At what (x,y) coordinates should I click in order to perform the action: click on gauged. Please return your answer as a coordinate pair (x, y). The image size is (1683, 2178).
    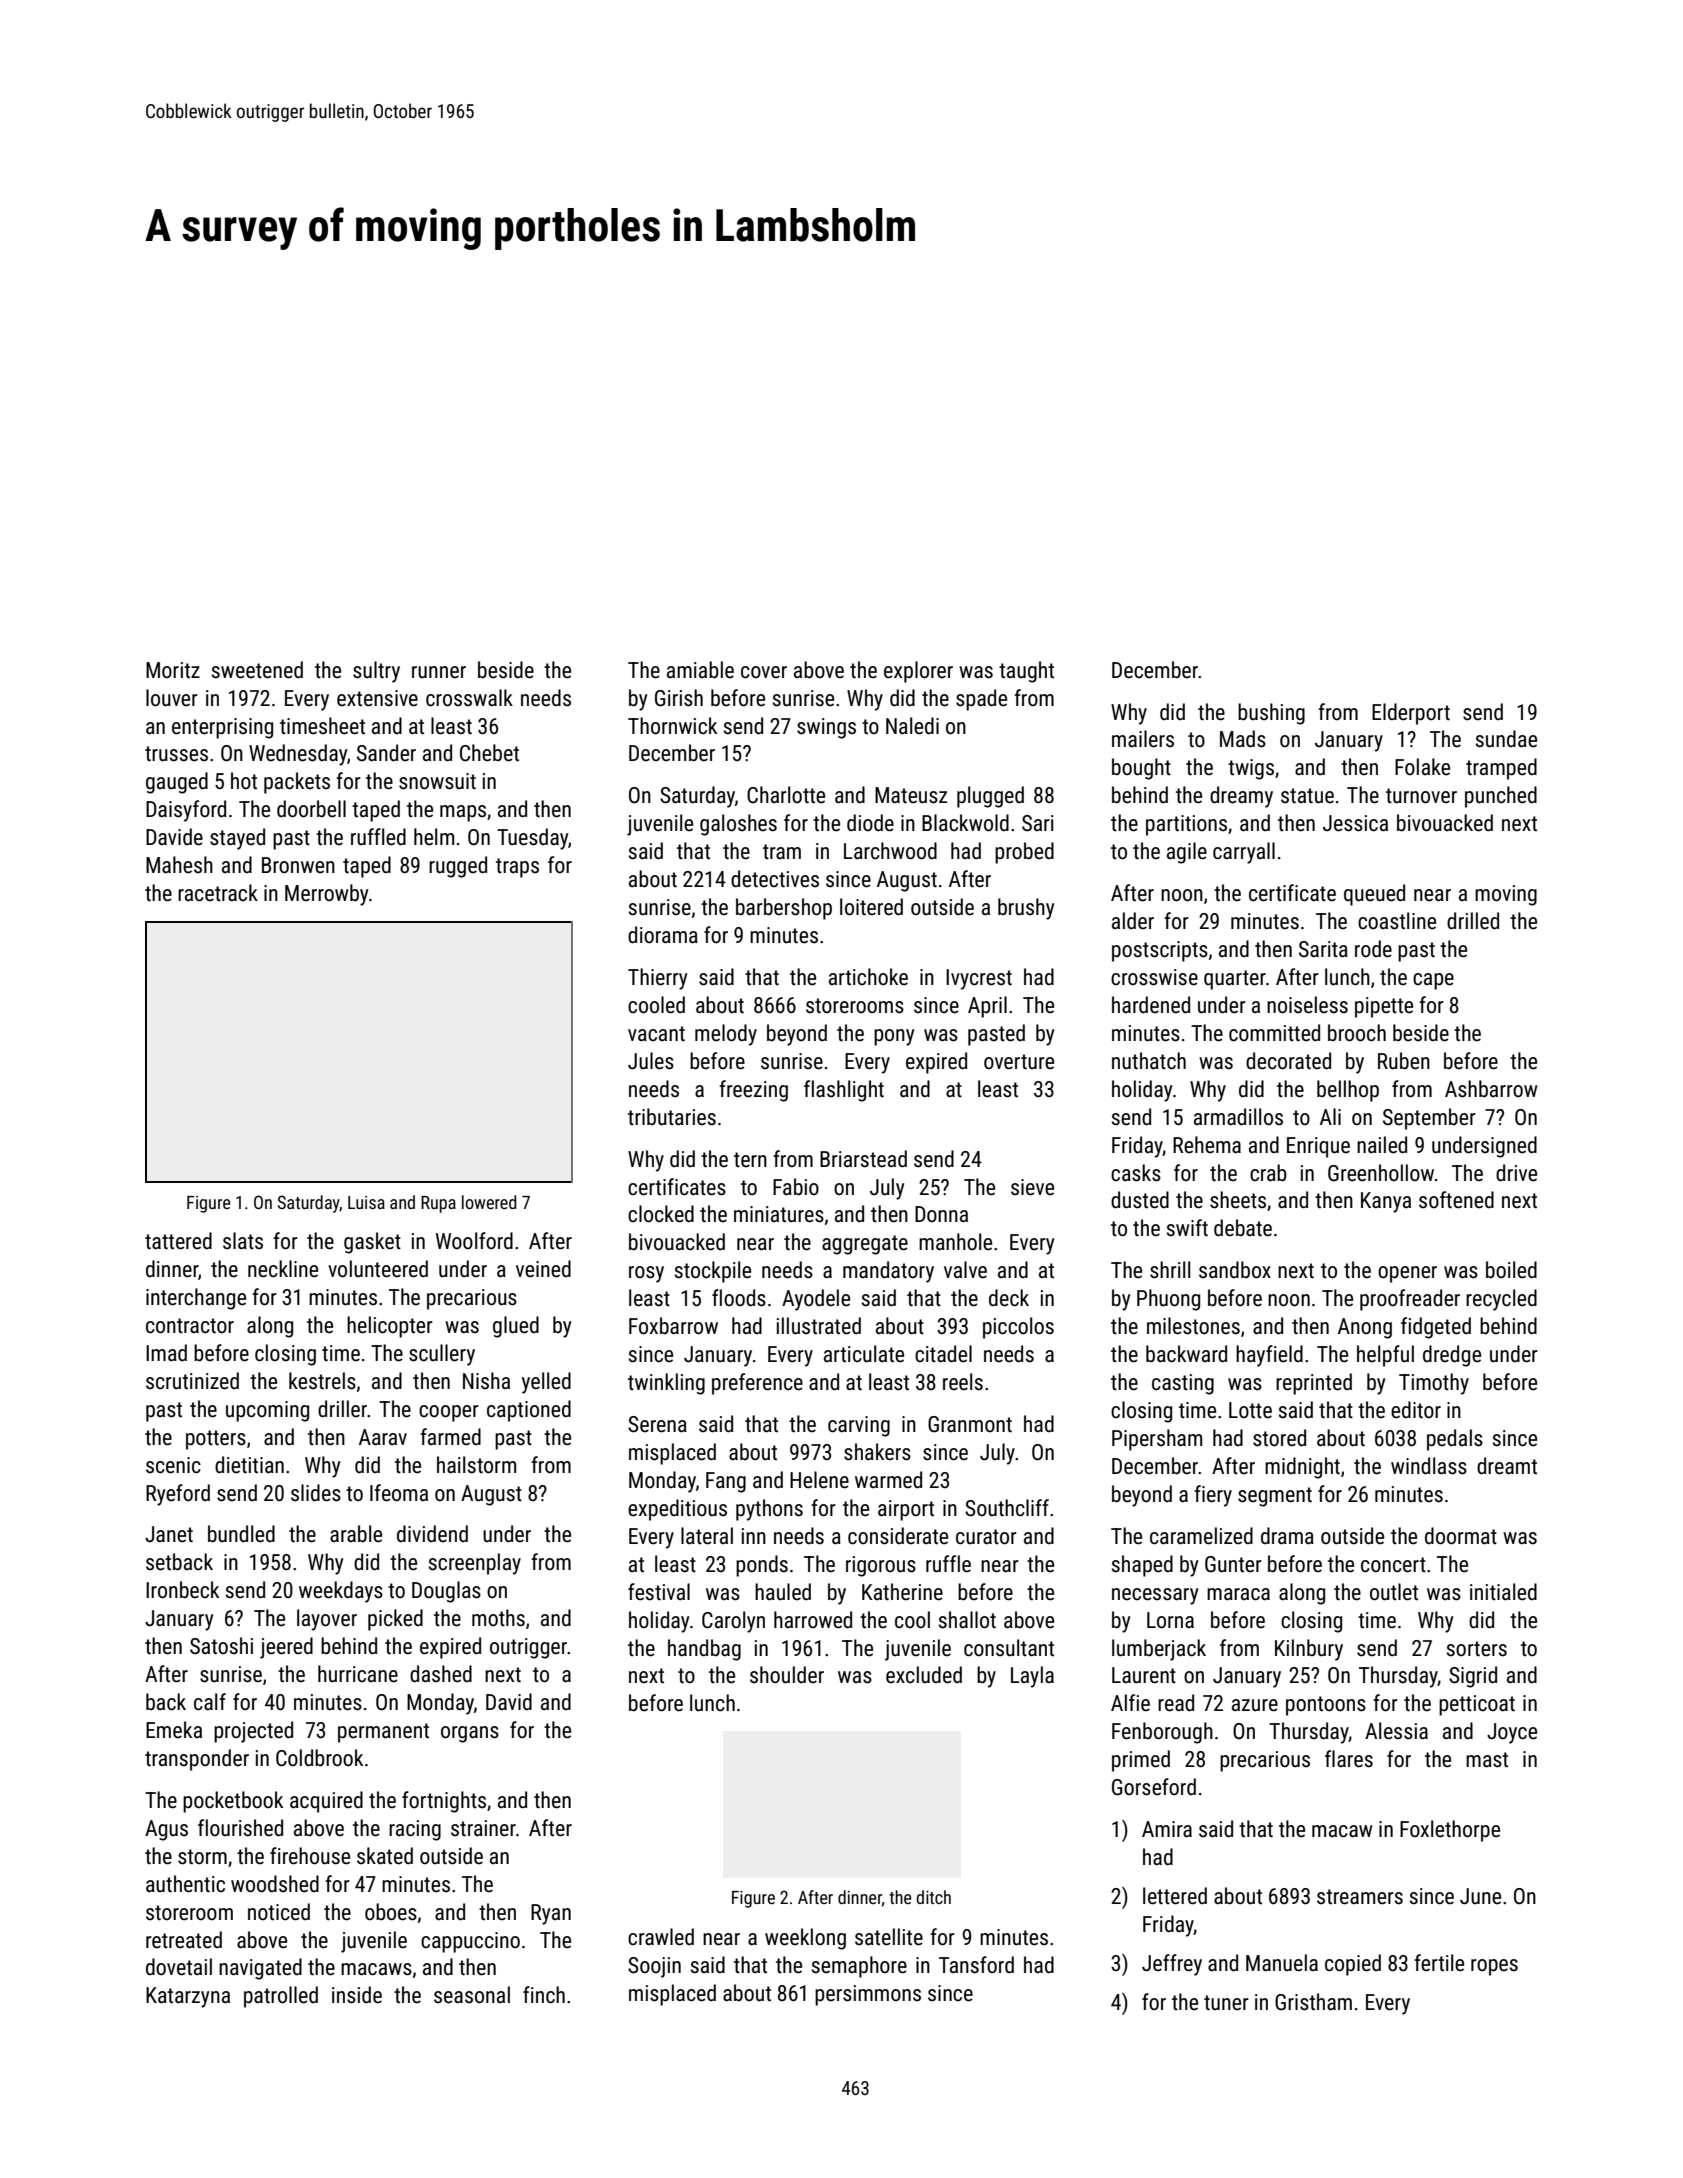
    Looking at the image, I should click on (177, 783).
